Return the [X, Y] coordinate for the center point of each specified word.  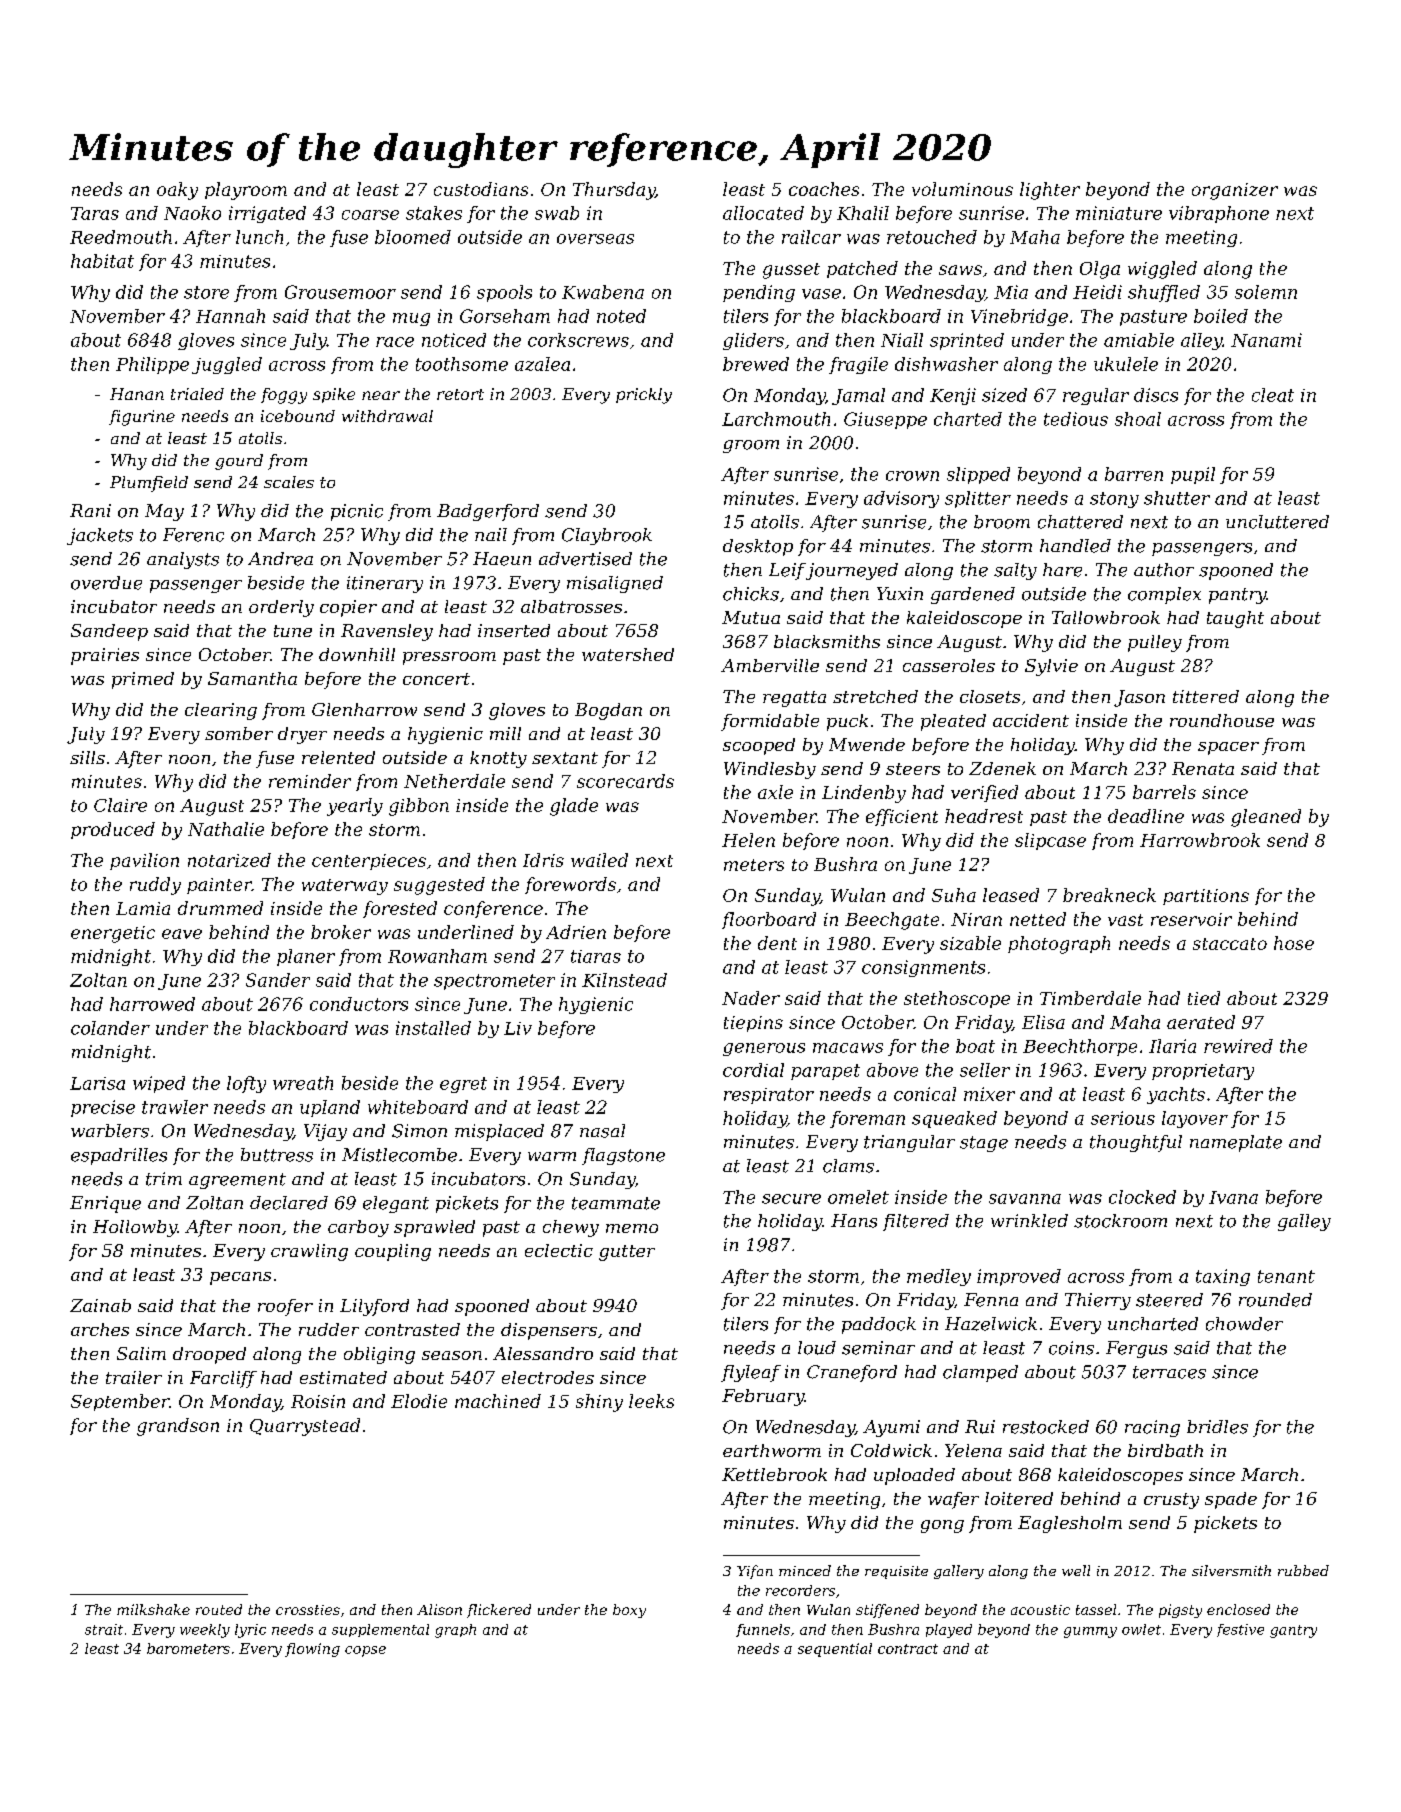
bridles [1217, 1427]
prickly [644, 396]
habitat [102, 261]
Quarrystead [305, 1427]
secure [791, 1199]
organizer [1235, 191]
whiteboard [418, 1107]
